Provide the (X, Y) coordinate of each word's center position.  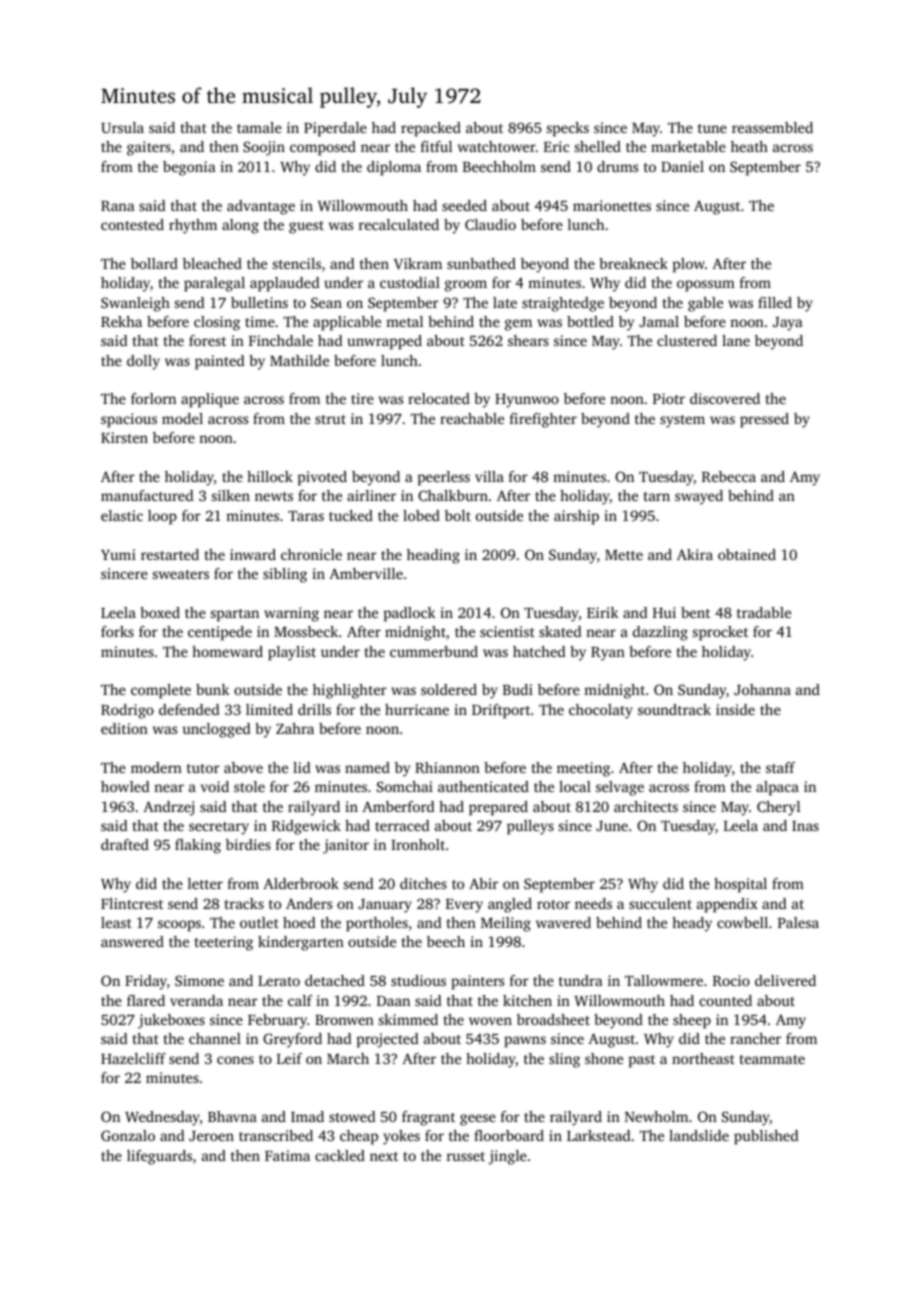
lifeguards (159, 1157)
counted (725, 1000)
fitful (436, 146)
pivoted (322, 478)
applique (210, 400)
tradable (764, 612)
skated (560, 631)
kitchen (527, 1000)
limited (269, 709)
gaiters (149, 148)
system (682, 421)
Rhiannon (447, 767)
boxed (160, 612)
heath (749, 146)
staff (780, 767)
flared (146, 1000)
